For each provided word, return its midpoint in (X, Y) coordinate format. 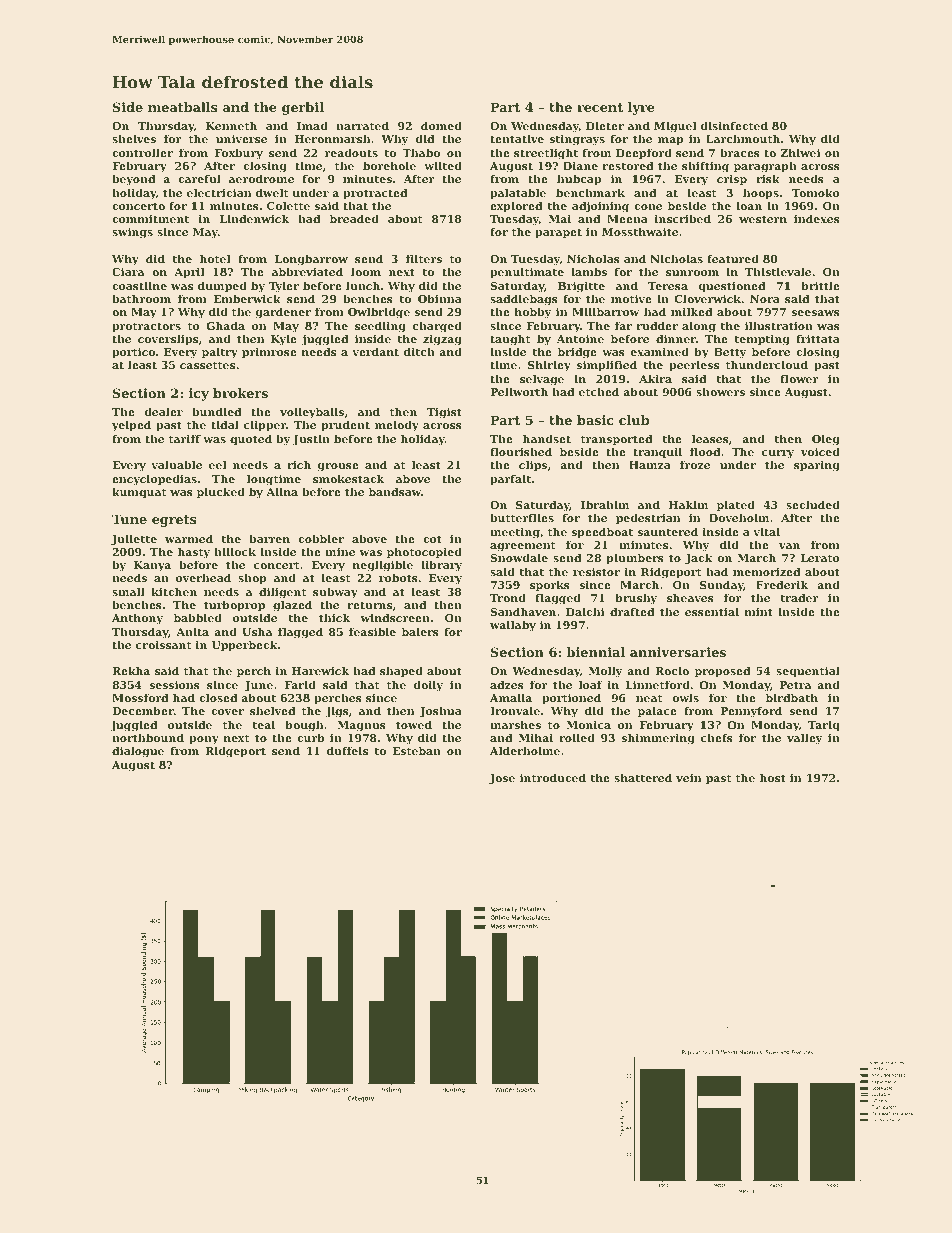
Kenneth (231, 125)
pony (204, 740)
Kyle (284, 340)
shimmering (658, 739)
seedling (380, 327)
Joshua (440, 711)
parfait (510, 480)
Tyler (284, 287)
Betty (730, 353)
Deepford (644, 154)
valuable (176, 464)
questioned (731, 287)
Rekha (131, 670)
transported (616, 440)
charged (437, 327)
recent (600, 107)
